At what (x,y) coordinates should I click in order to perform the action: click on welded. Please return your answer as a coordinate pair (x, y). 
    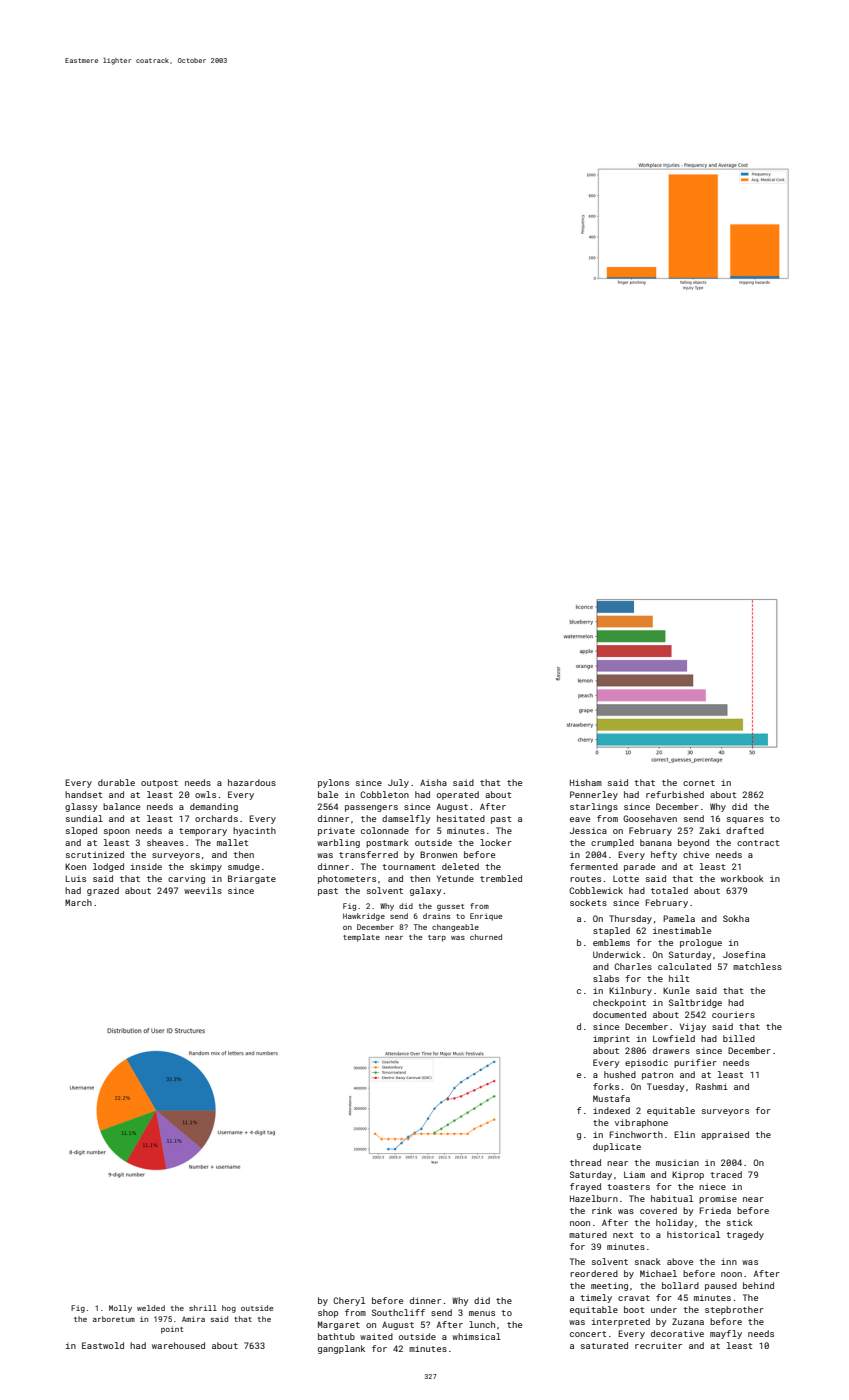
    Looking at the image, I should click on (151, 1308).
